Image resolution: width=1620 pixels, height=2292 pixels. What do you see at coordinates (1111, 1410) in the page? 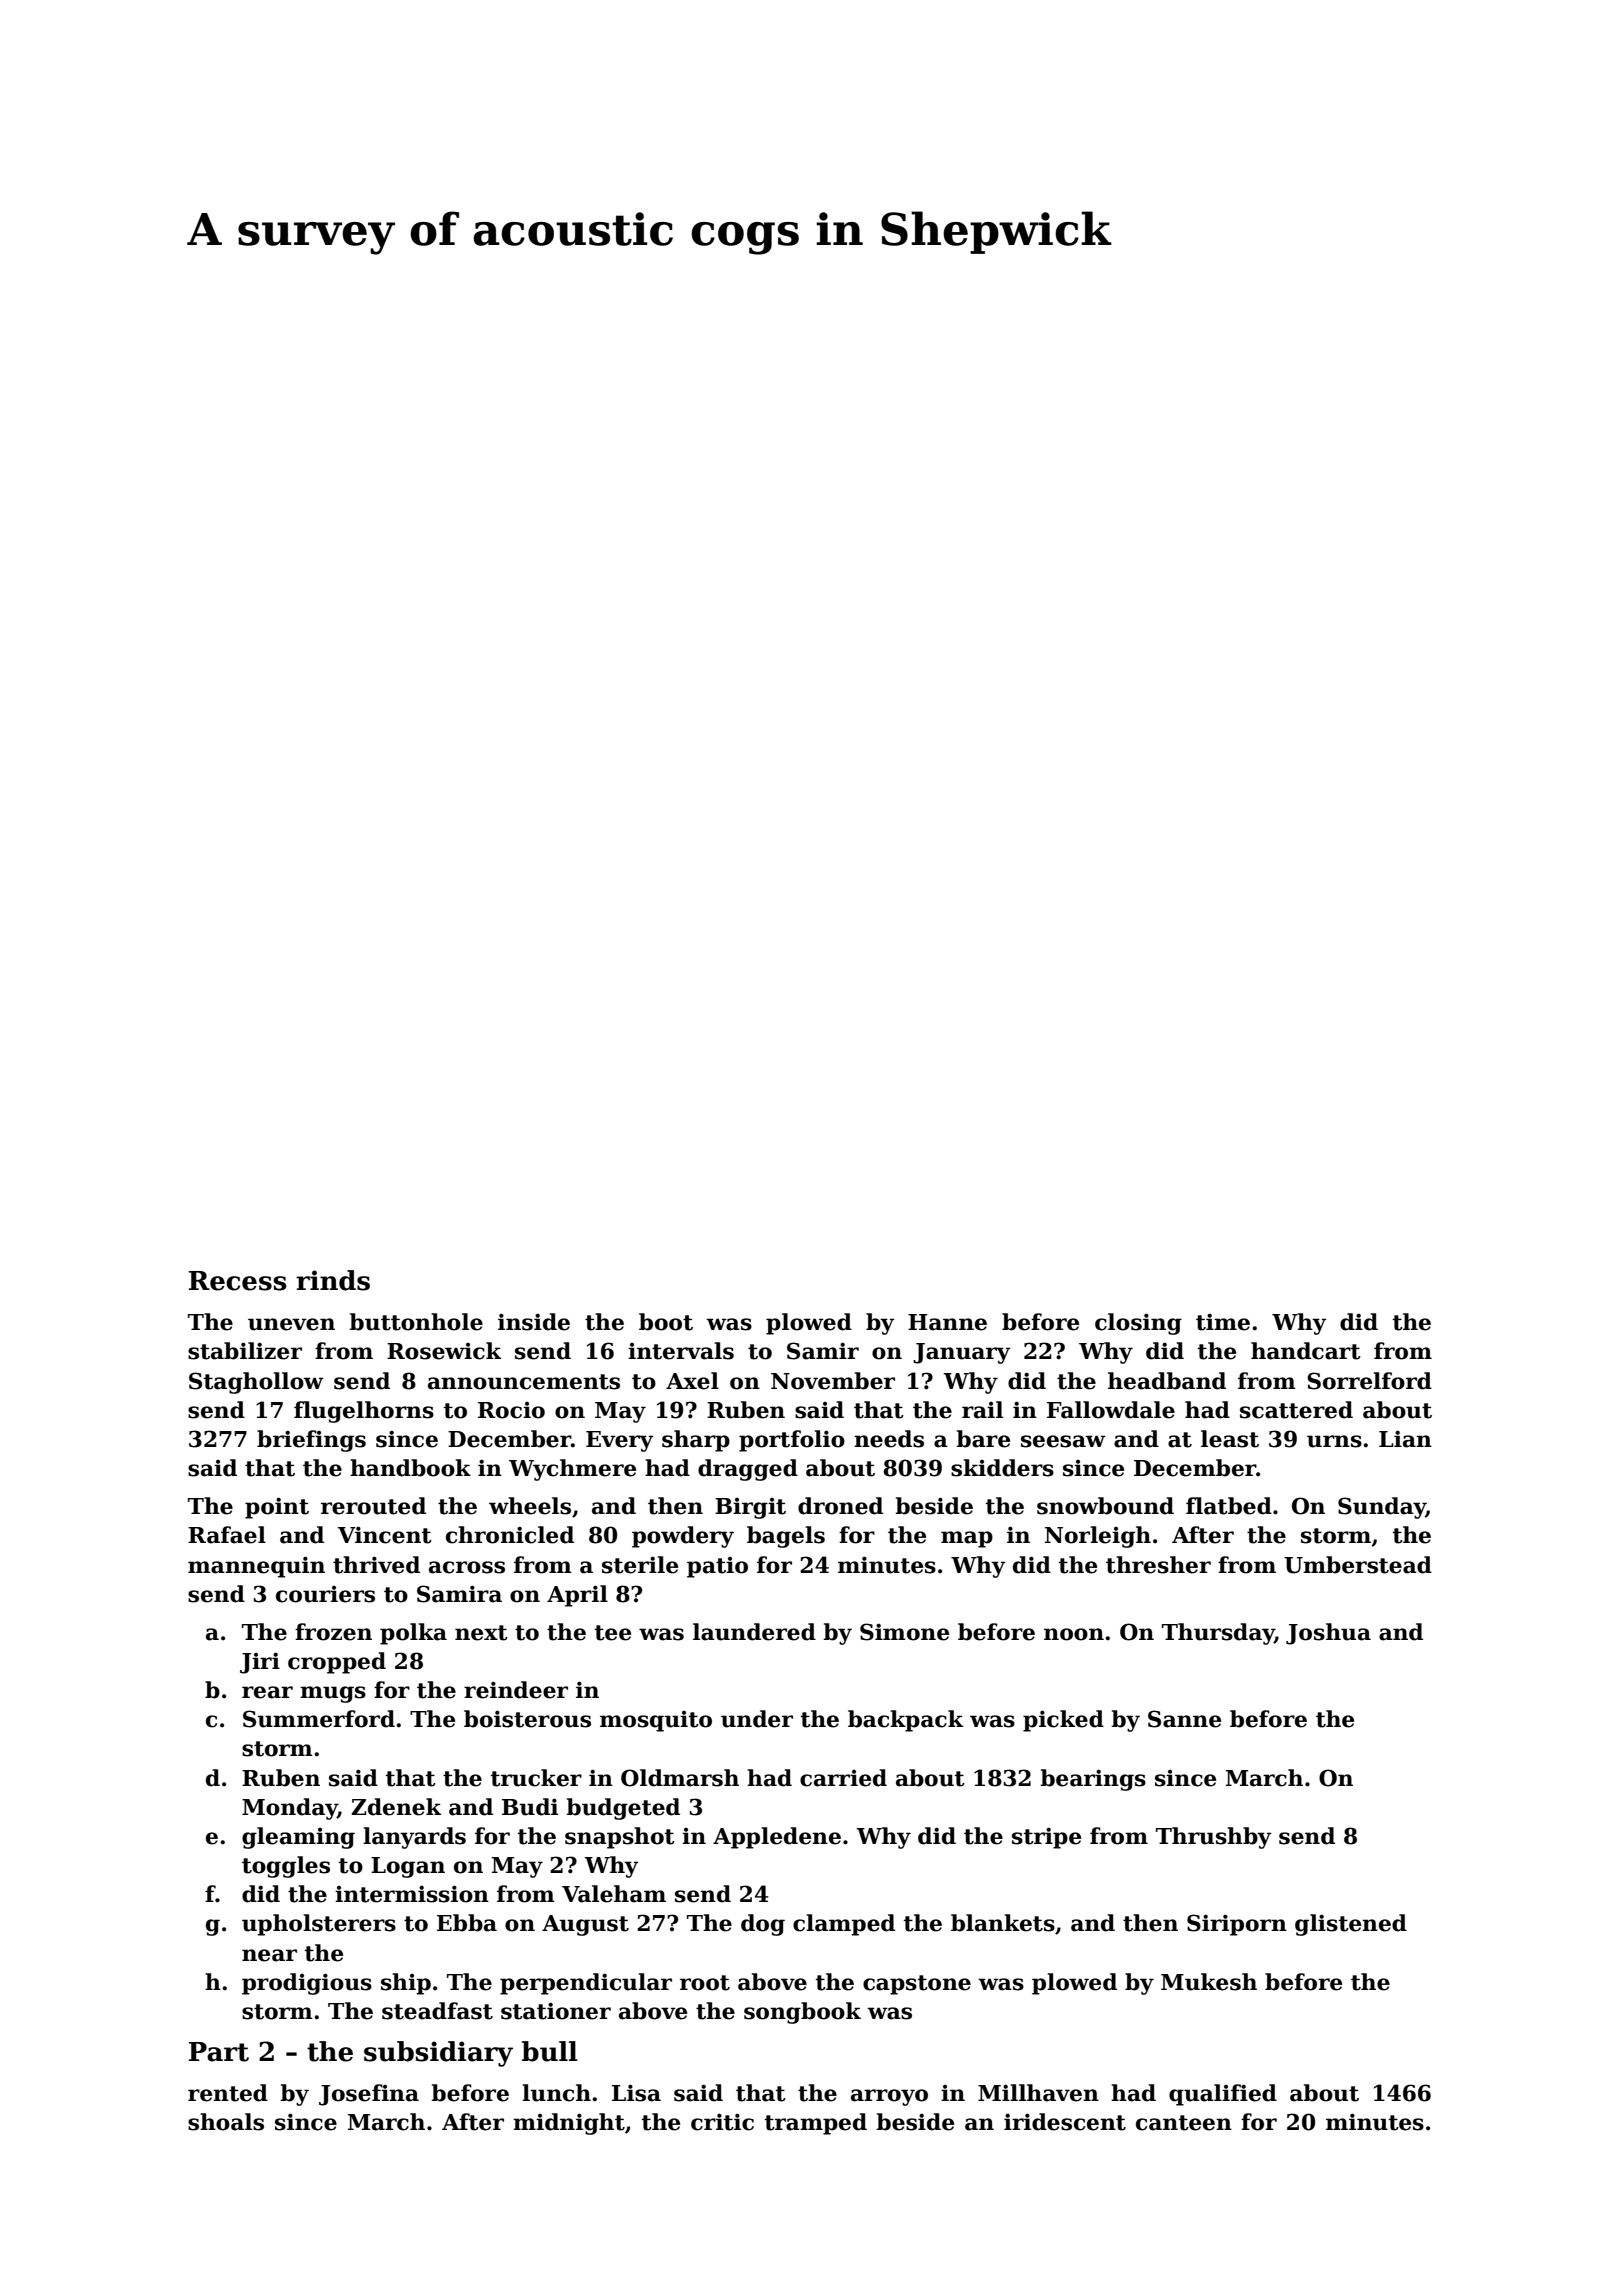
I see `Fallowdale` at bounding box center [1111, 1410].
